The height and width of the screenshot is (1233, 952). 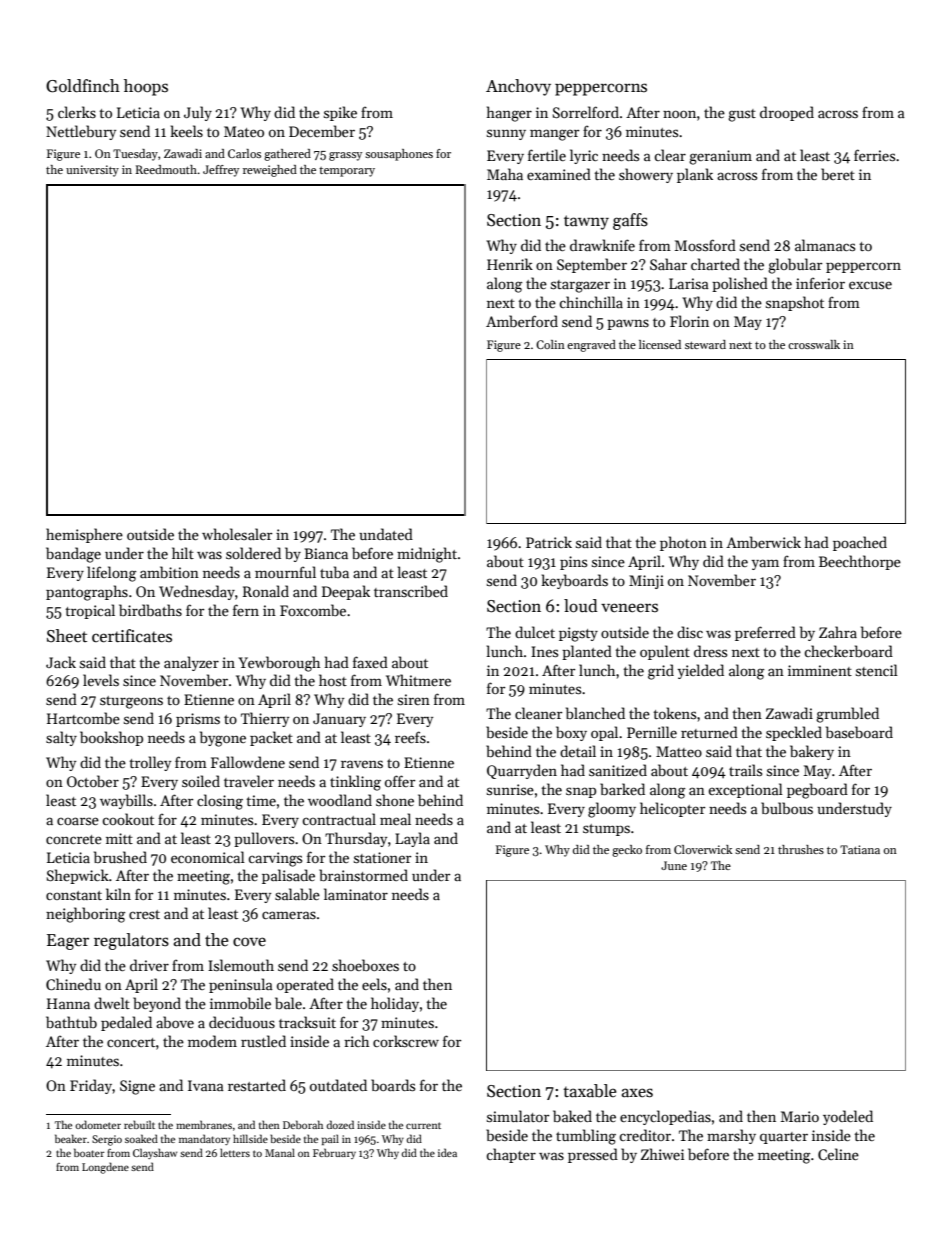 I want to click on Minji, so click(x=646, y=582).
